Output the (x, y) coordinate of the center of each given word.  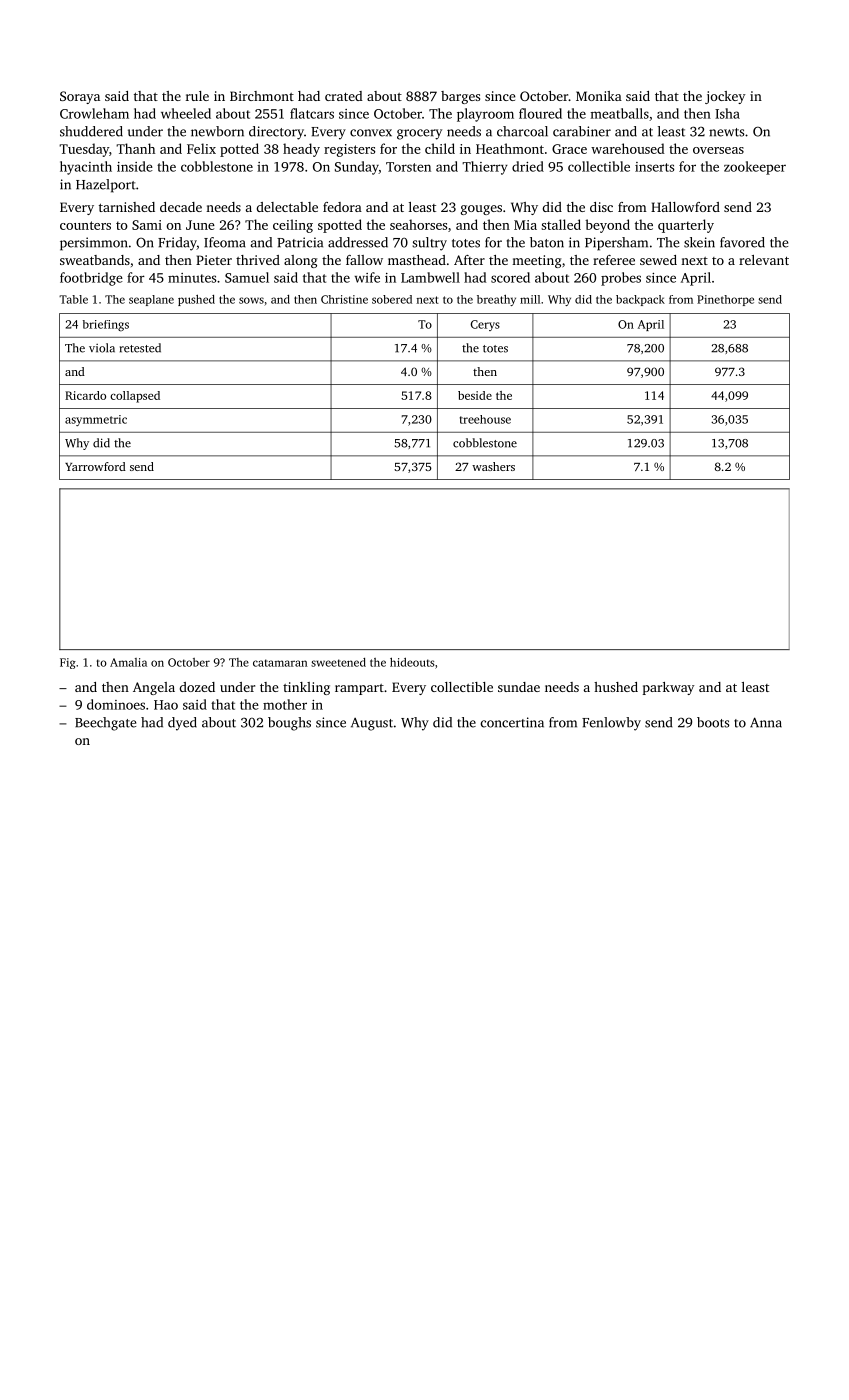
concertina (512, 722)
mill (530, 299)
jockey (725, 97)
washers (493, 466)
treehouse (485, 419)
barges (460, 97)
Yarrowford (95, 466)
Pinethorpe (725, 300)
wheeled (186, 113)
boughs (289, 724)
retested (140, 348)
